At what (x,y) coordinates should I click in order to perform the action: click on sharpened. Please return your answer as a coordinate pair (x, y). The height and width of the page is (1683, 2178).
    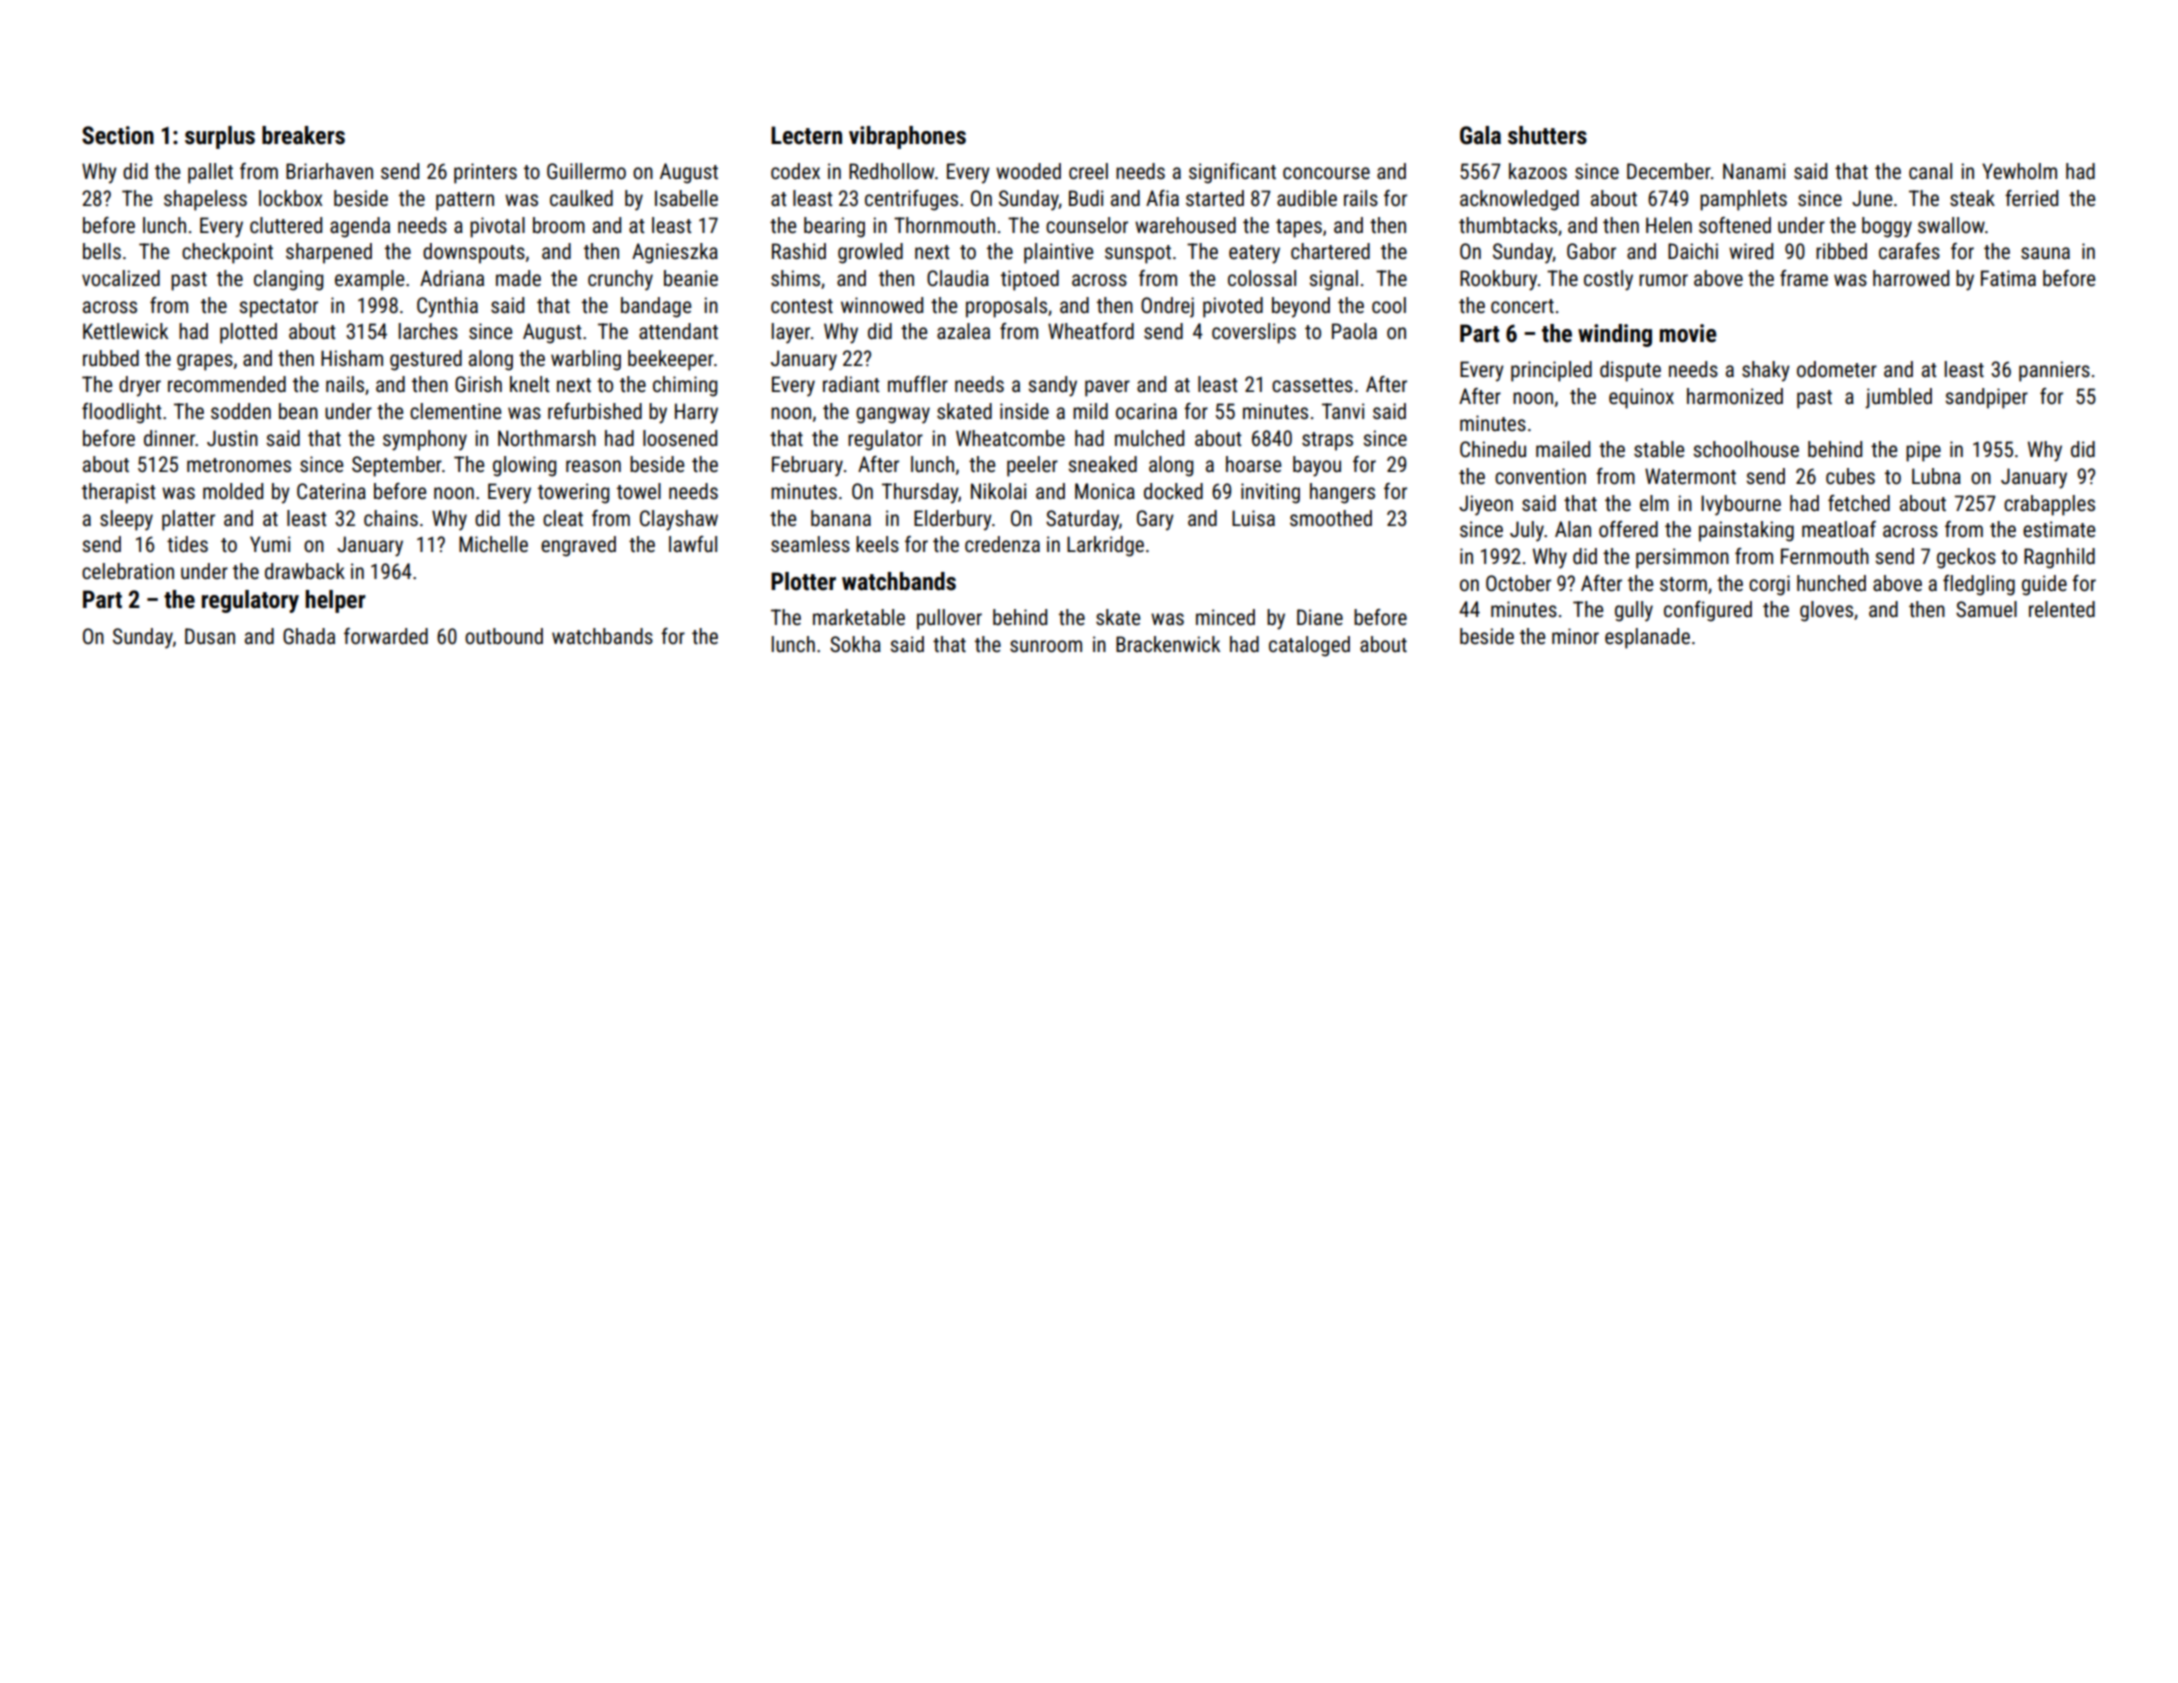
    Looking at the image, I should click on (329, 253).
